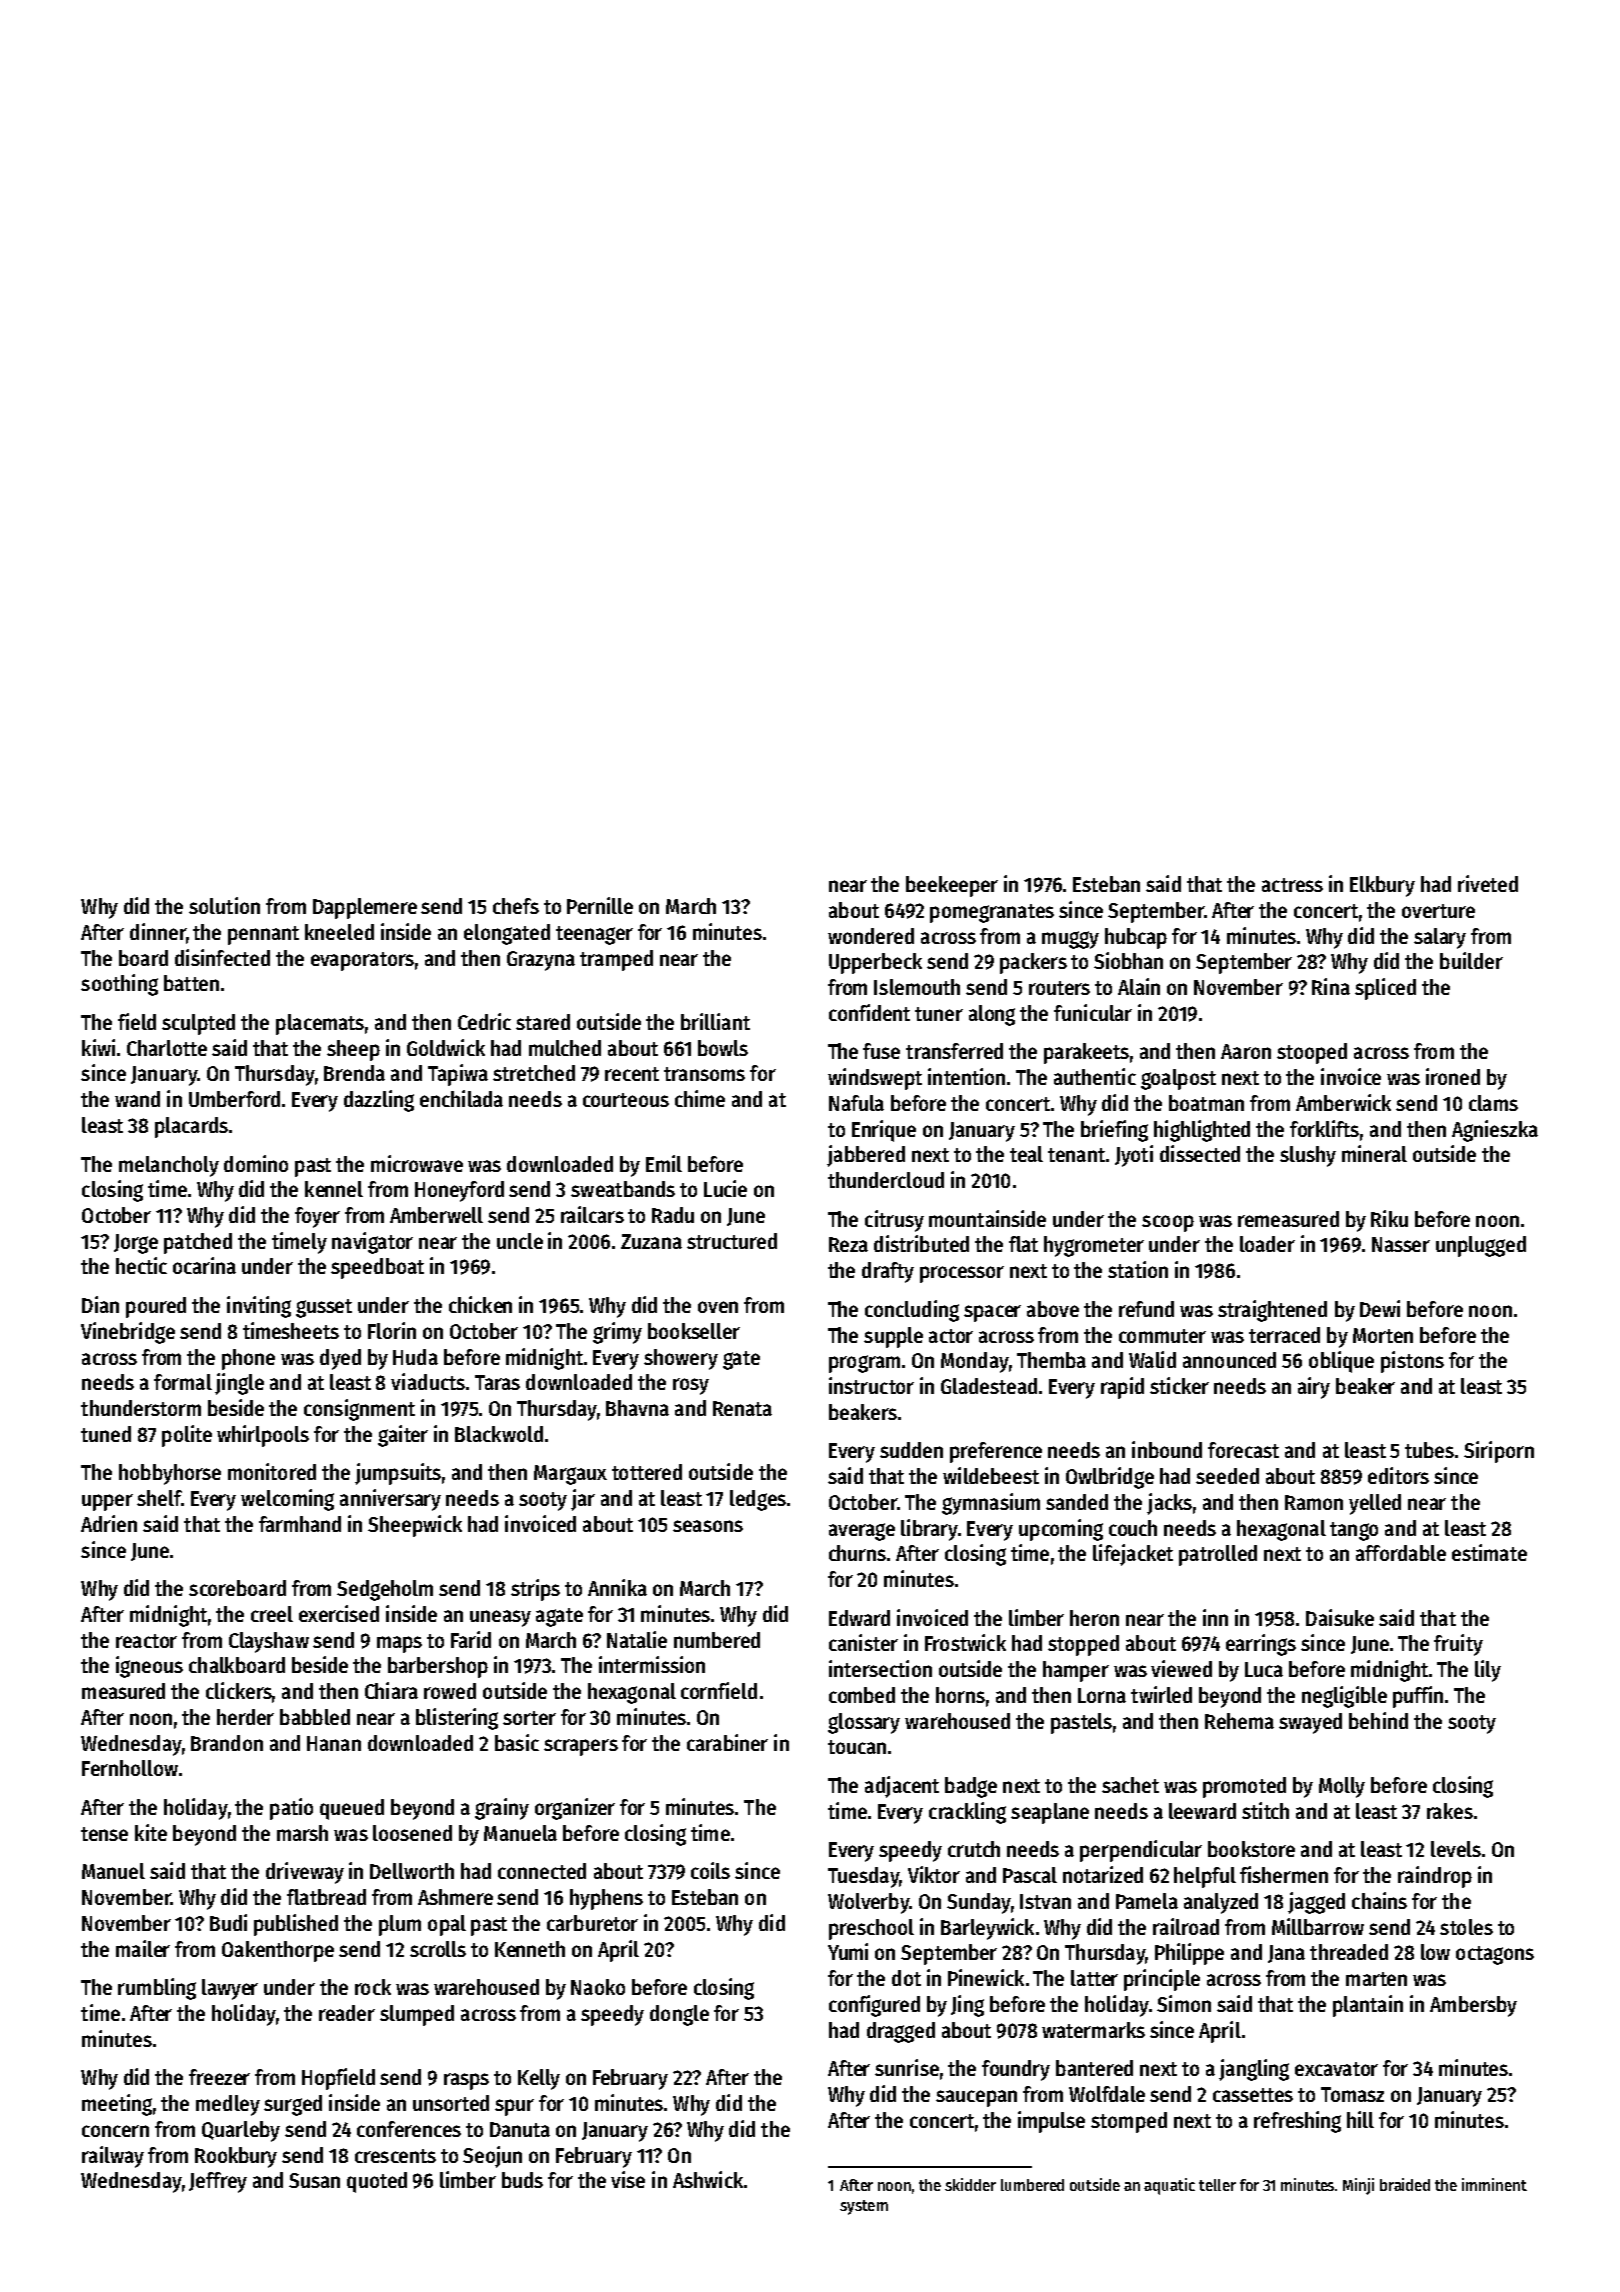 The image size is (1620, 2292). I want to click on kneeled, so click(339, 932).
